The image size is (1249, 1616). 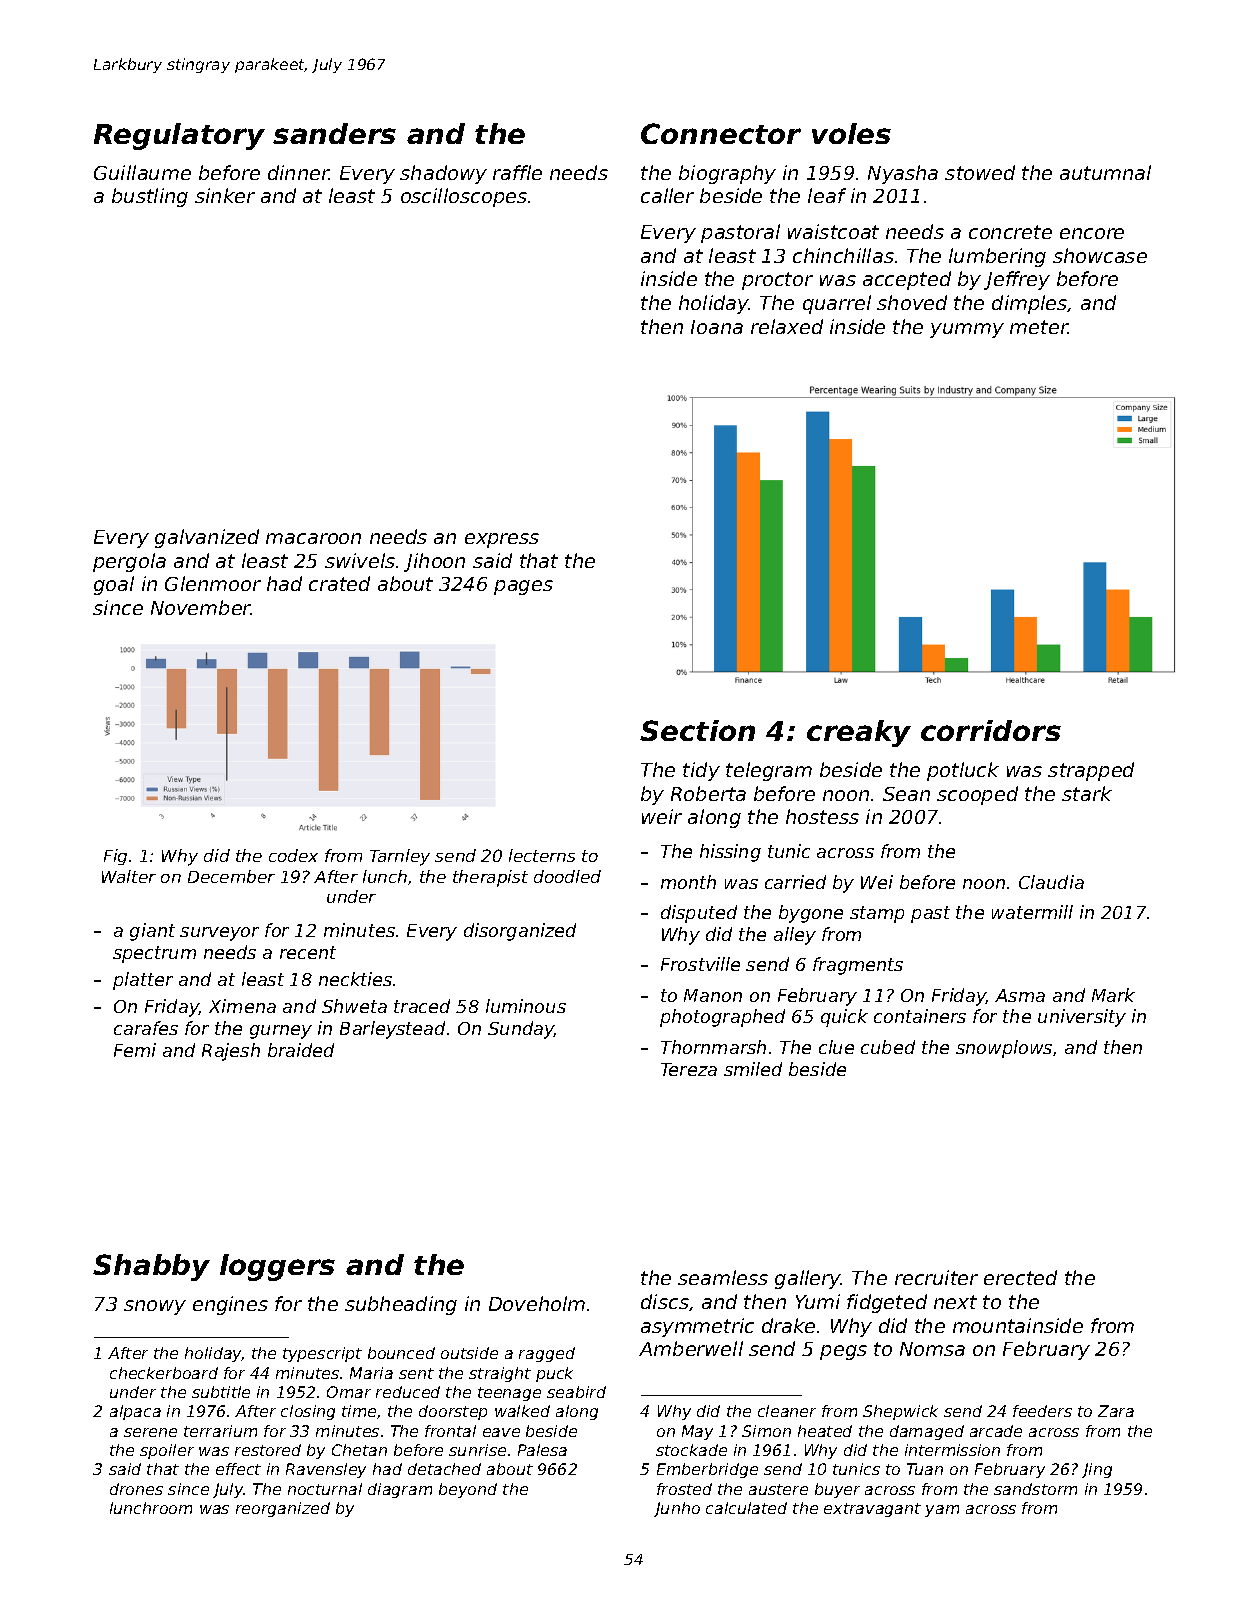 What do you see at coordinates (517, 172) in the screenshot?
I see `raffle` at bounding box center [517, 172].
